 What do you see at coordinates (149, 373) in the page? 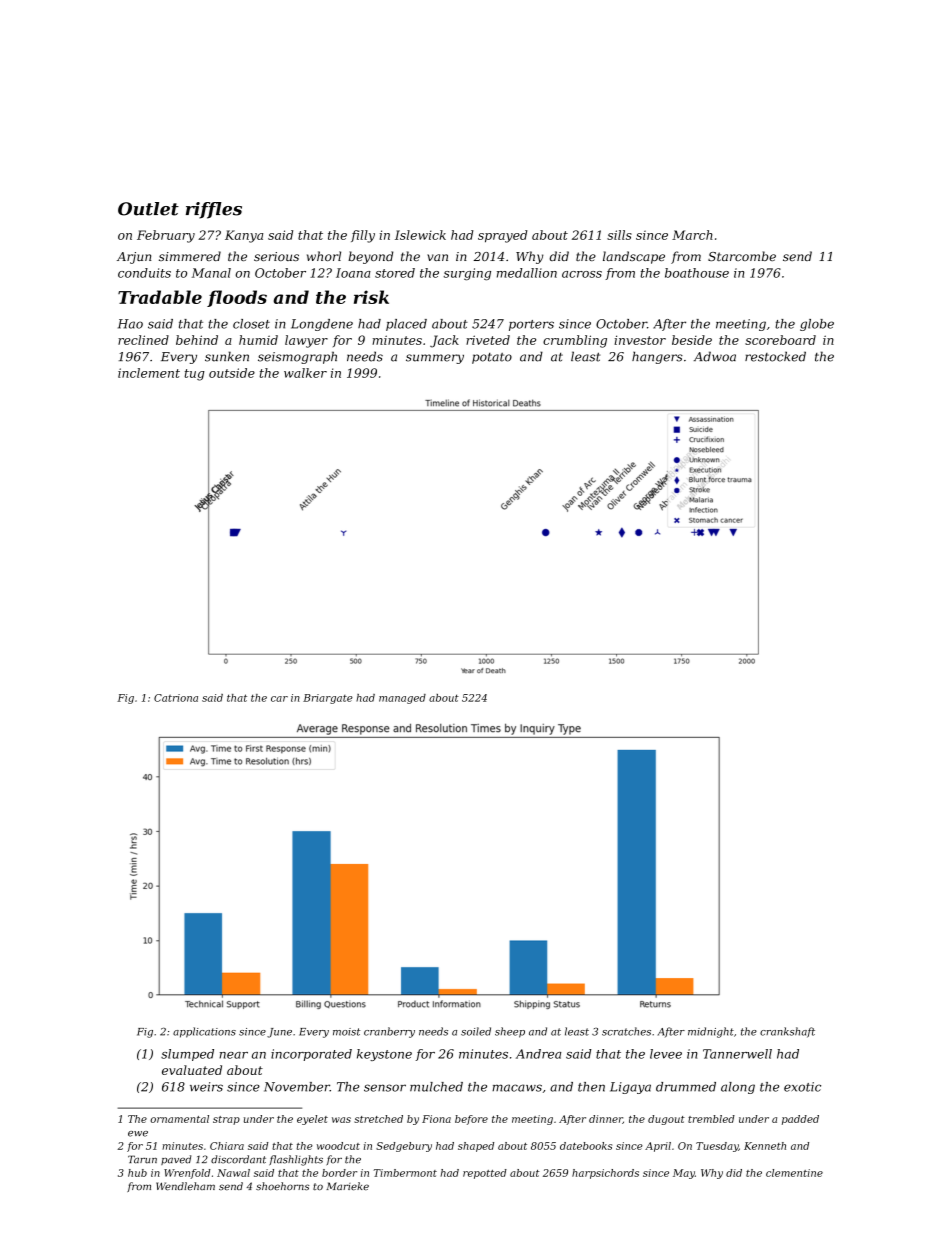
I see `inclement` at bounding box center [149, 373].
